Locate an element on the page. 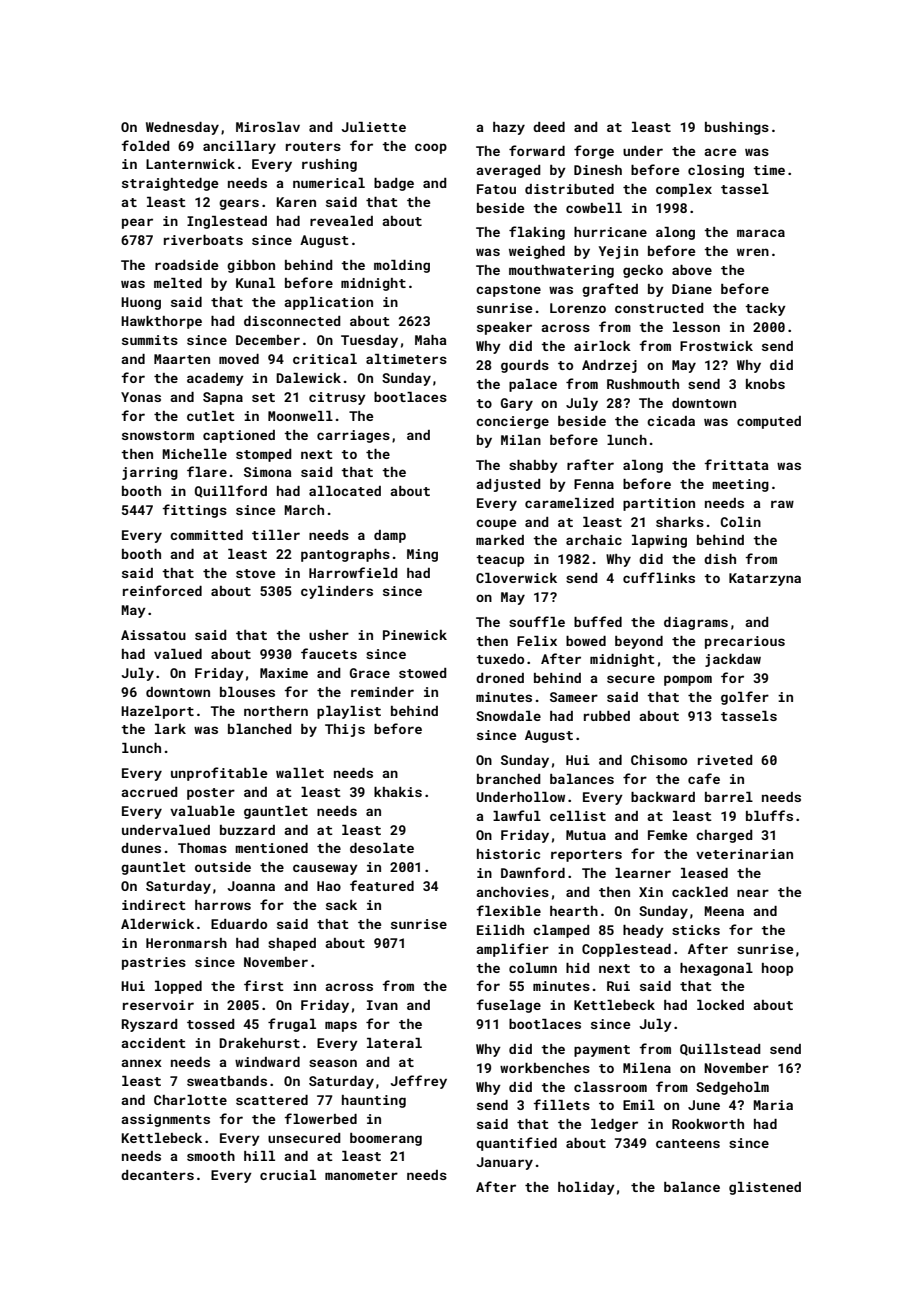  reinforced is located at coordinates (162, 590).
